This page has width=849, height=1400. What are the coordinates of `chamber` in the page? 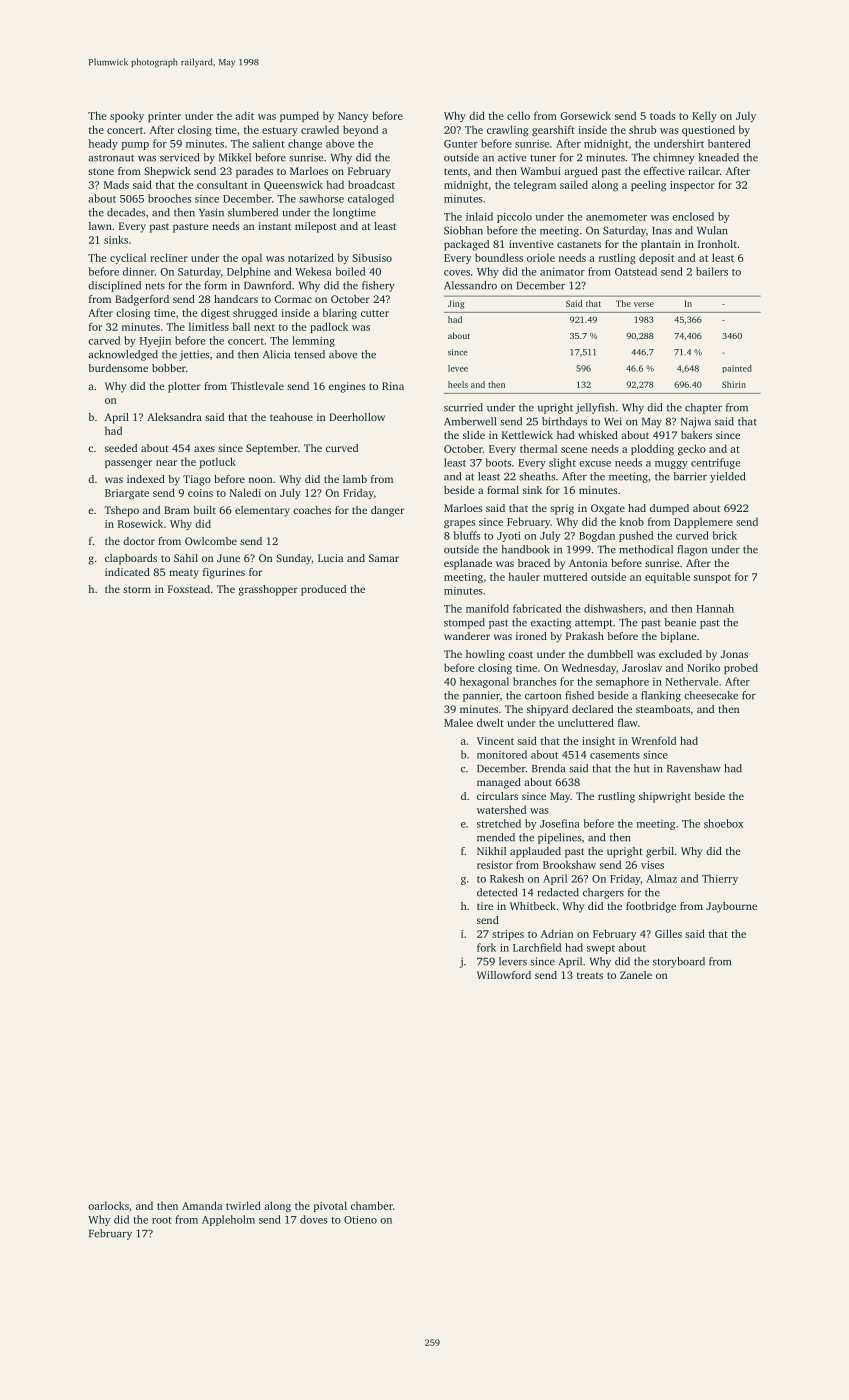 It's located at (372, 1205).
